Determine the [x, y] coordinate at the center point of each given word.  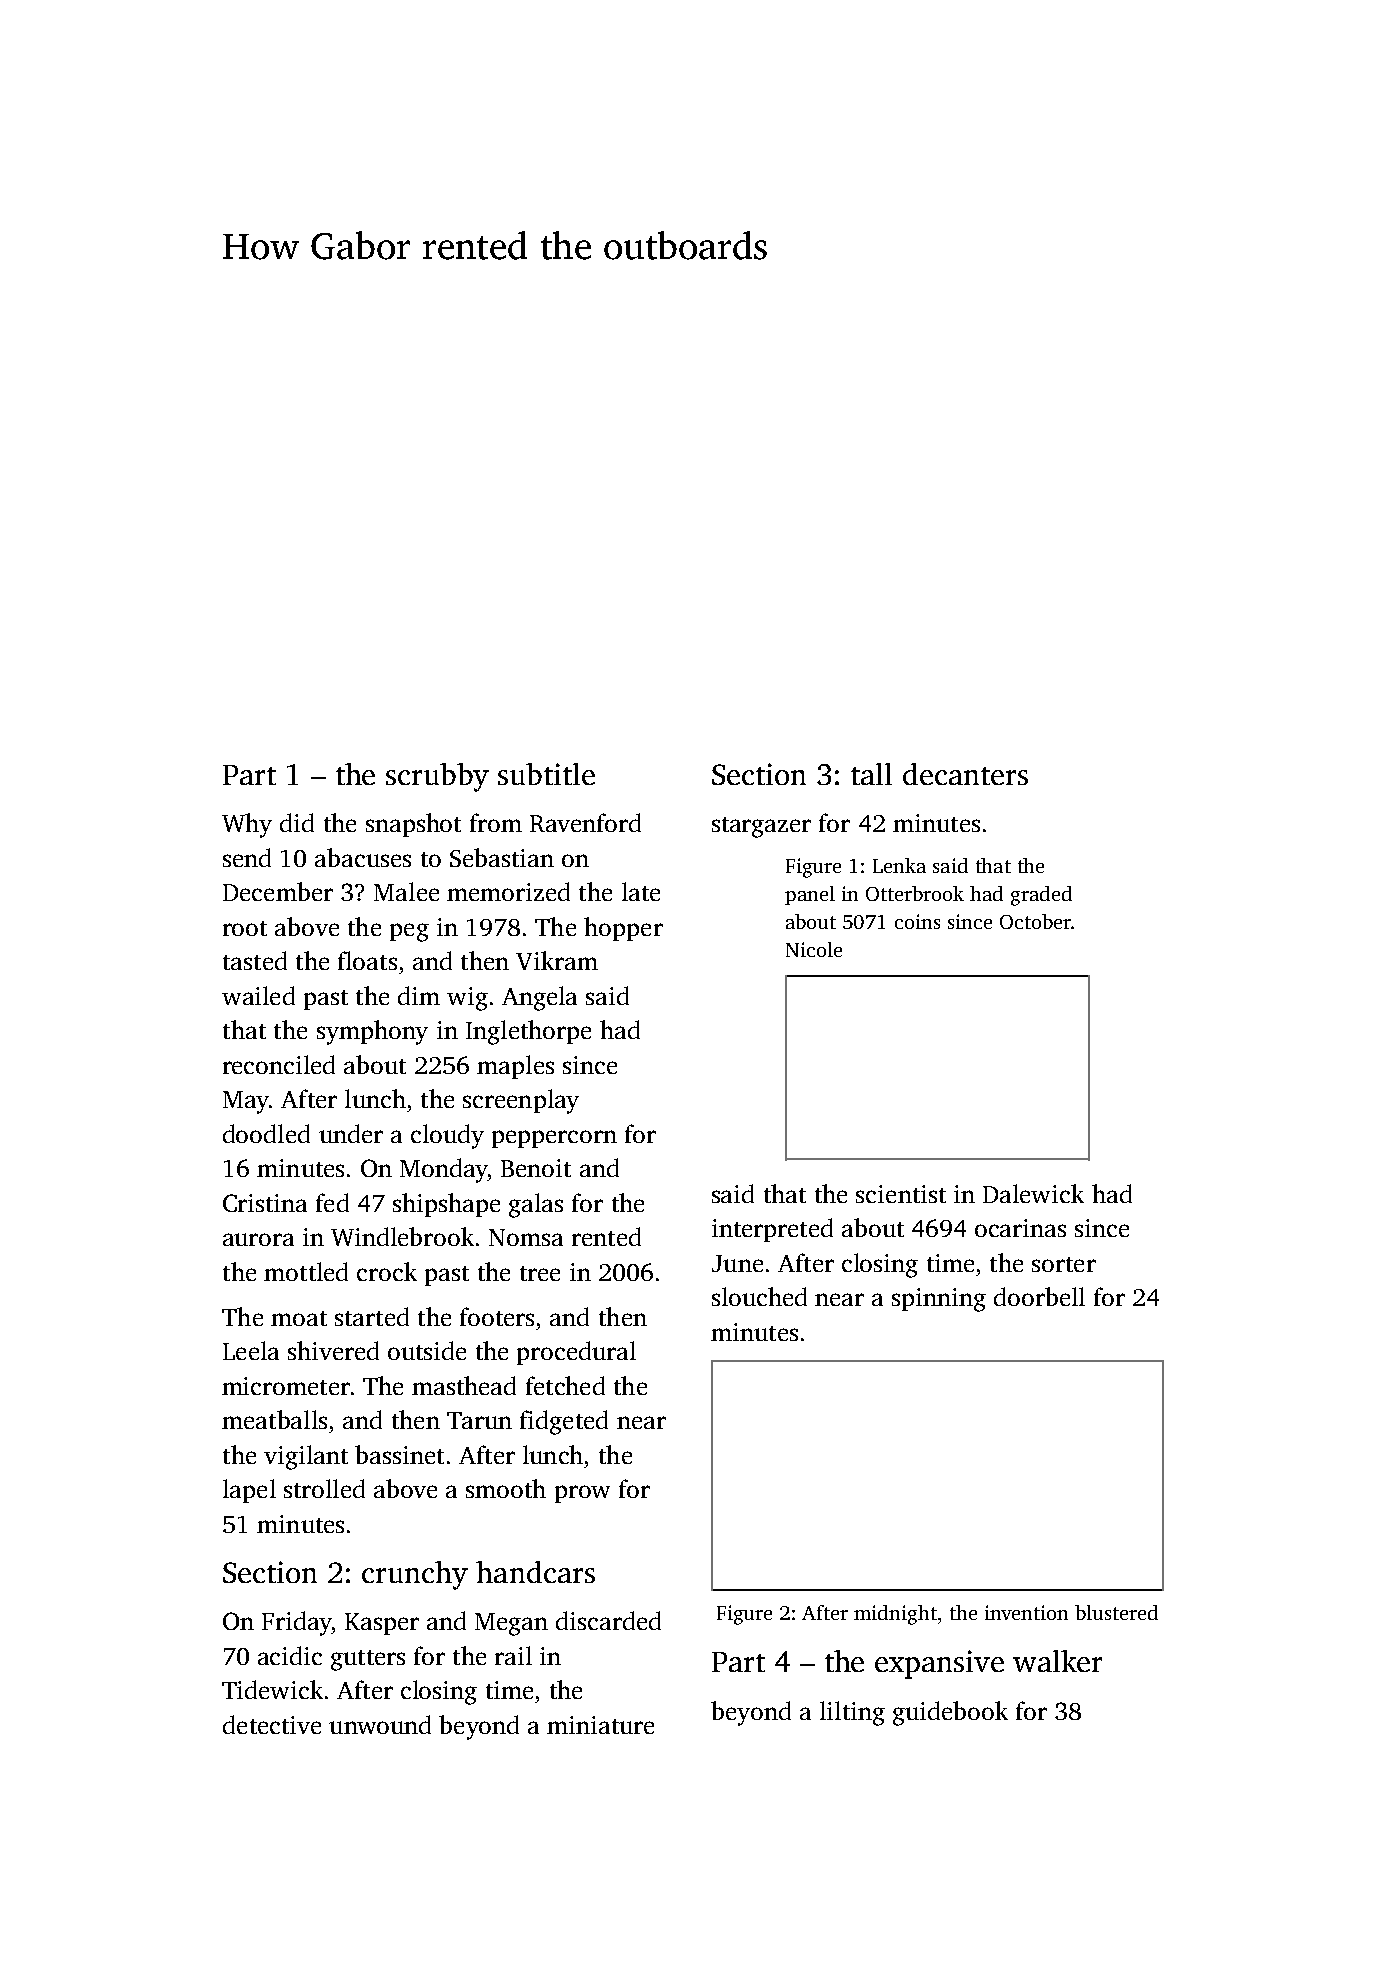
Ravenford [585, 822]
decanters [965, 774]
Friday [296, 1623]
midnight [895, 1615]
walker [1057, 1661]
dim [419, 995]
